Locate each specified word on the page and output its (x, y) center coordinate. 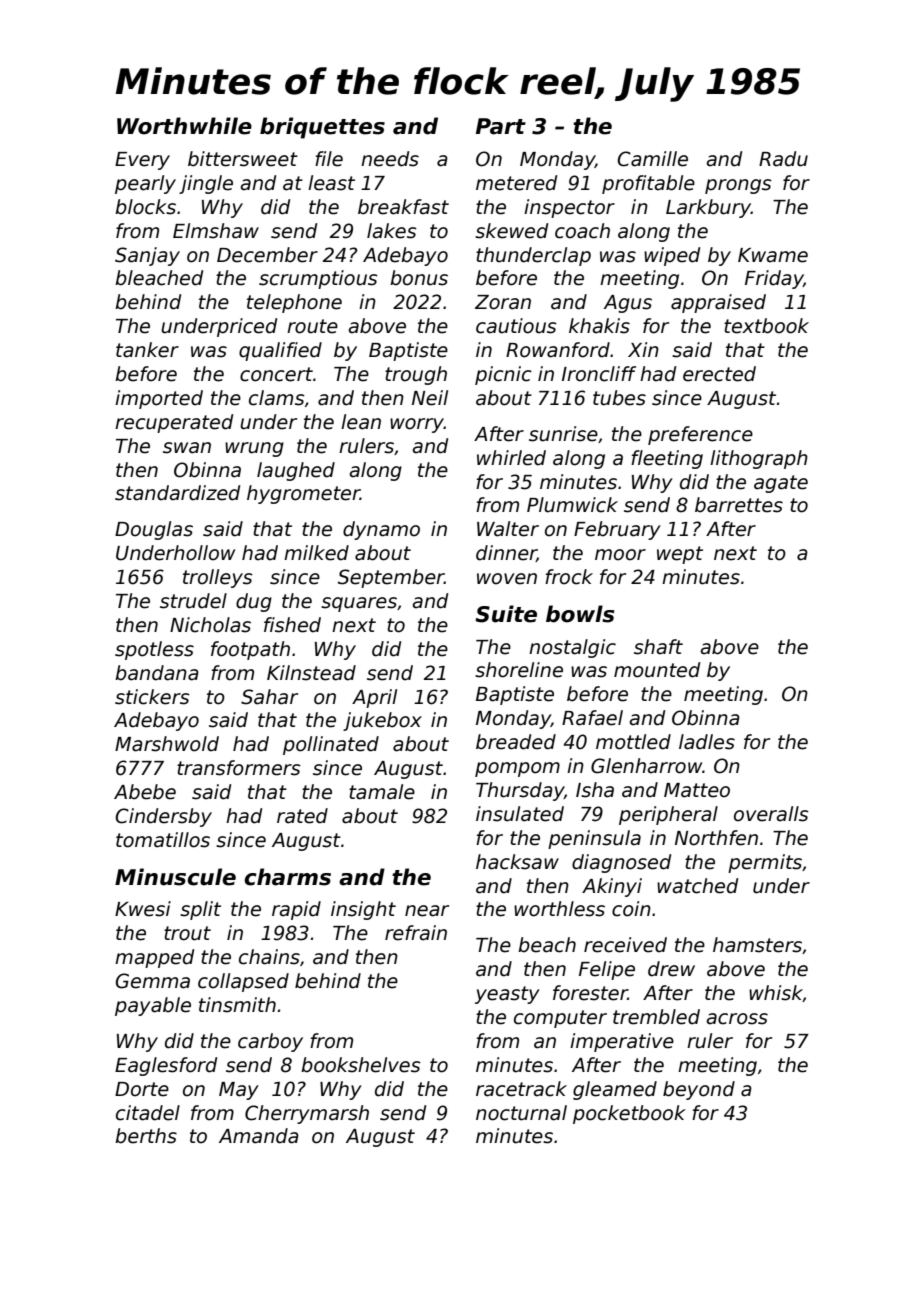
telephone (294, 303)
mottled (633, 742)
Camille (652, 159)
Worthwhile (184, 126)
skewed (511, 231)
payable (153, 1006)
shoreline (519, 670)
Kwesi (143, 909)
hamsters (757, 945)
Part (501, 126)
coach (582, 231)
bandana (157, 673)
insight (363, 910)
